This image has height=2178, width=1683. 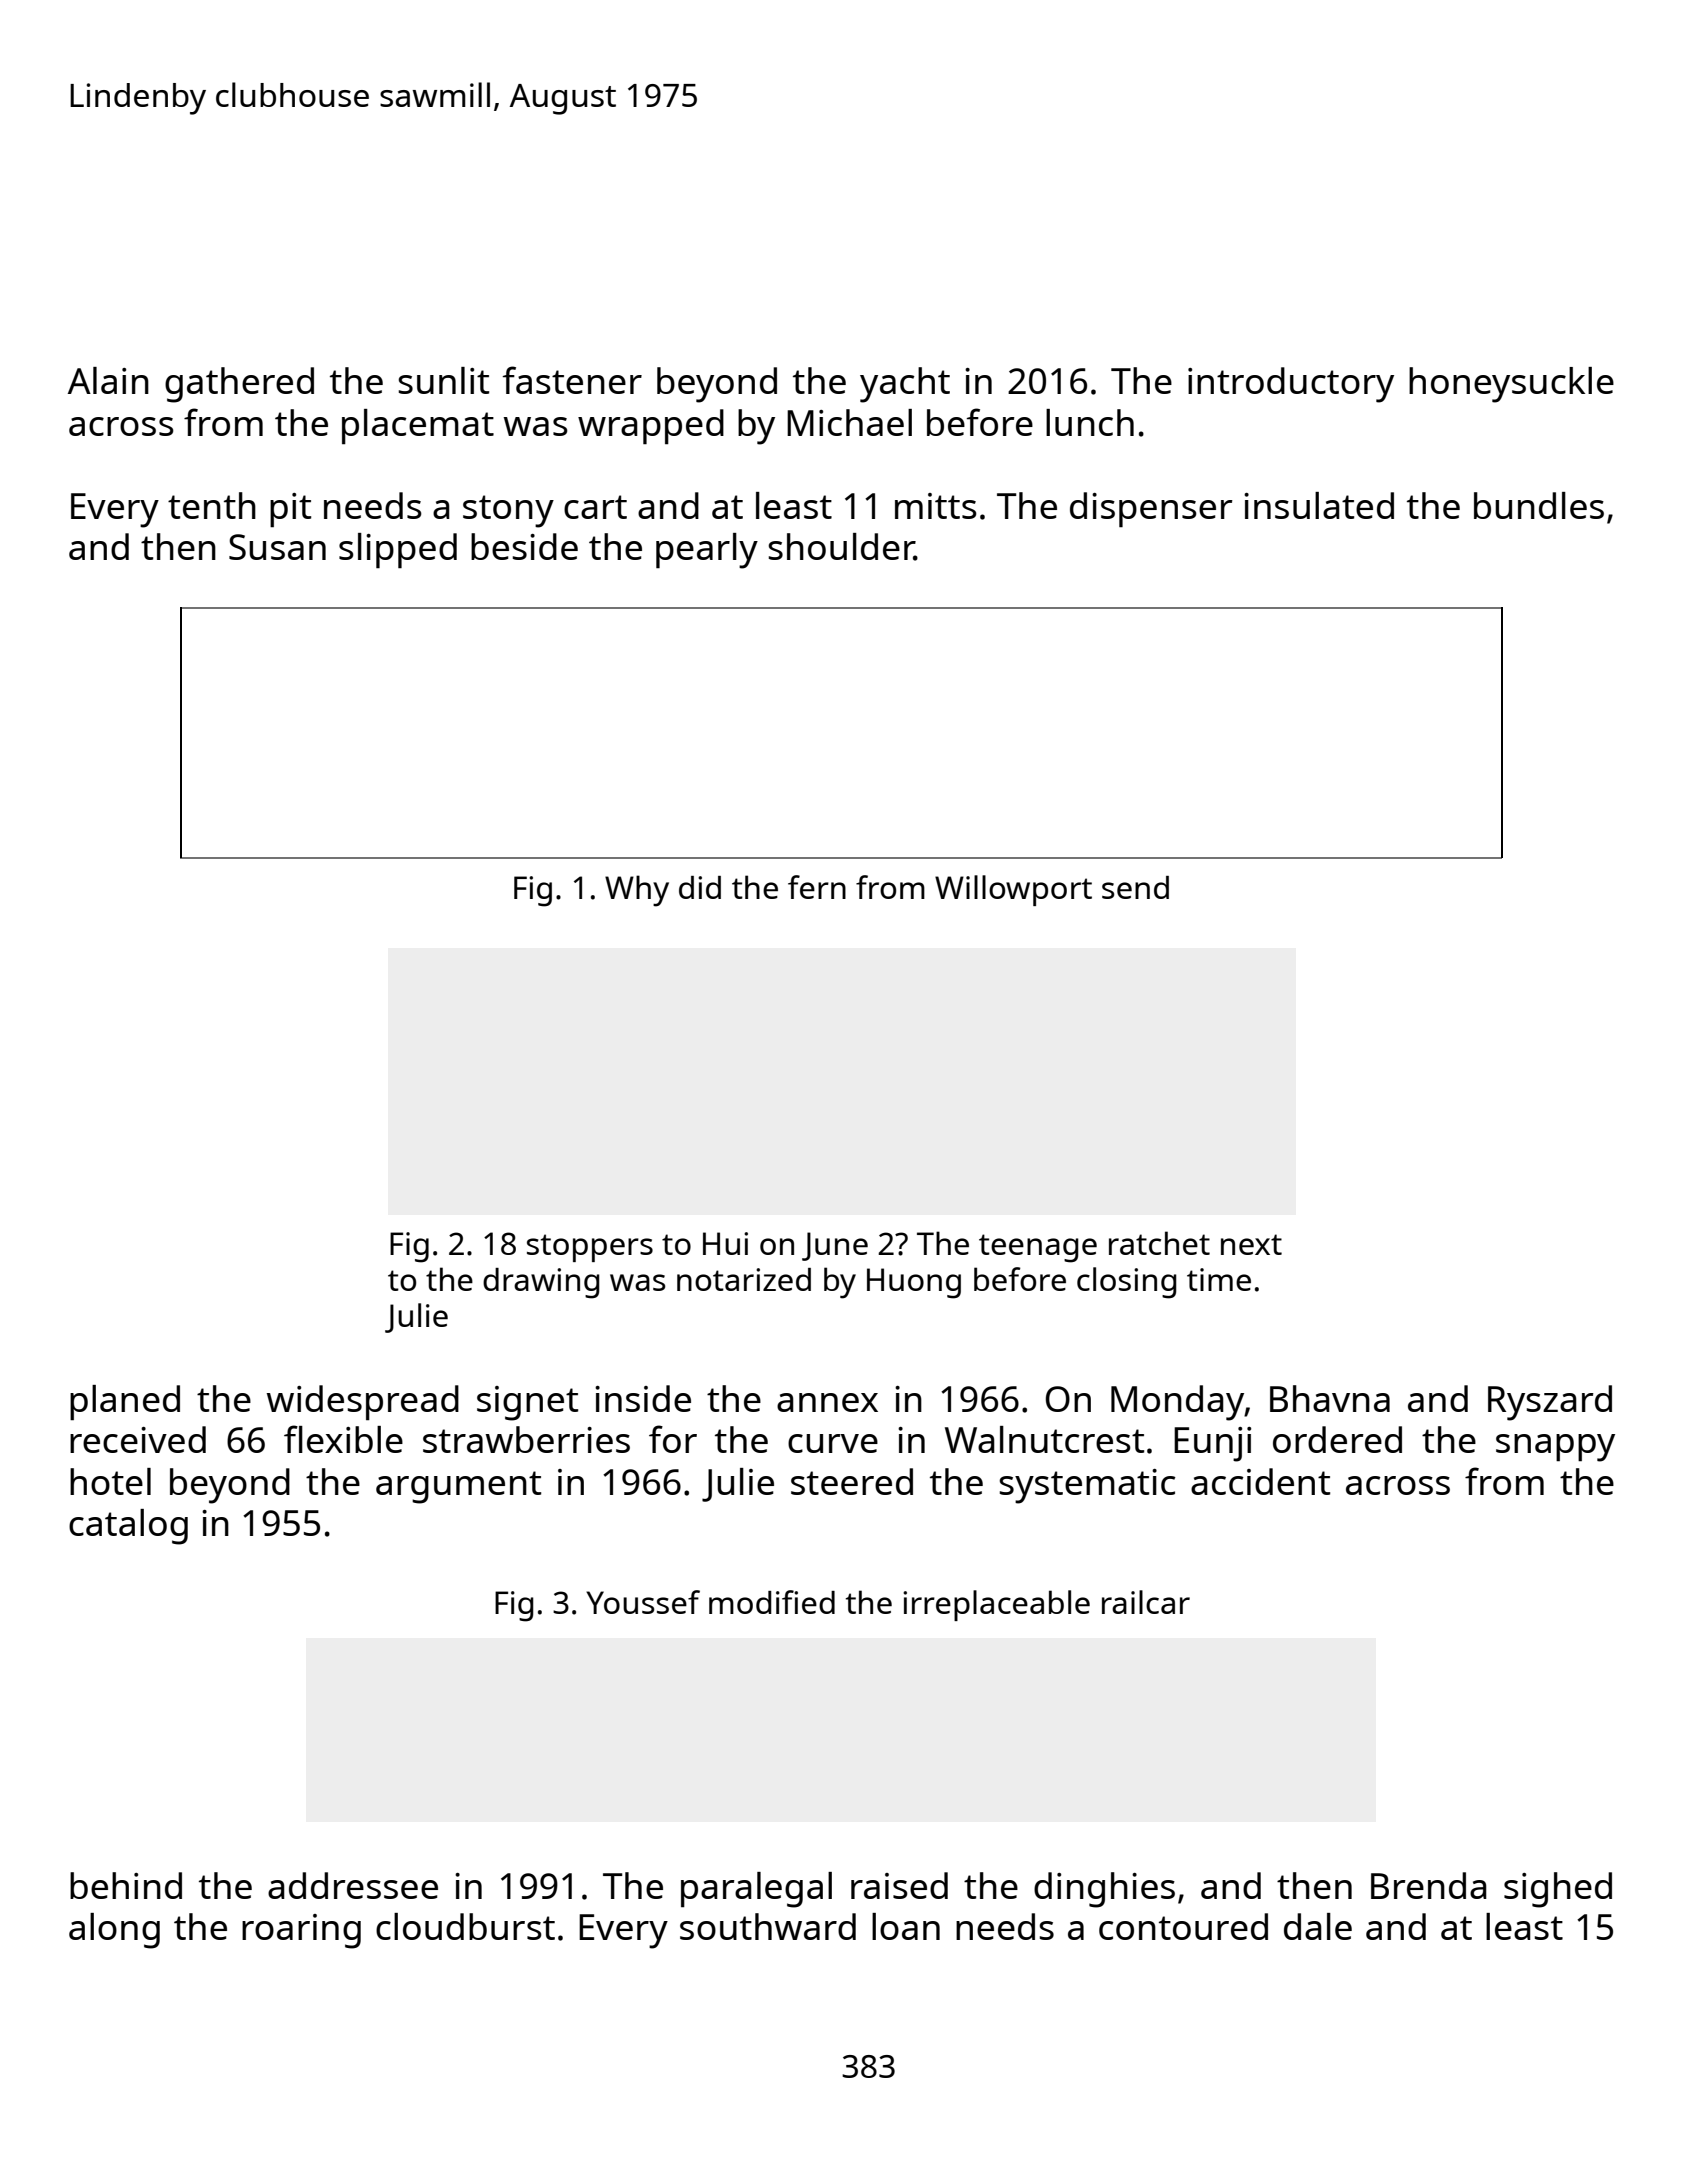 I want to click on Why, so click(x=637, y=891).
